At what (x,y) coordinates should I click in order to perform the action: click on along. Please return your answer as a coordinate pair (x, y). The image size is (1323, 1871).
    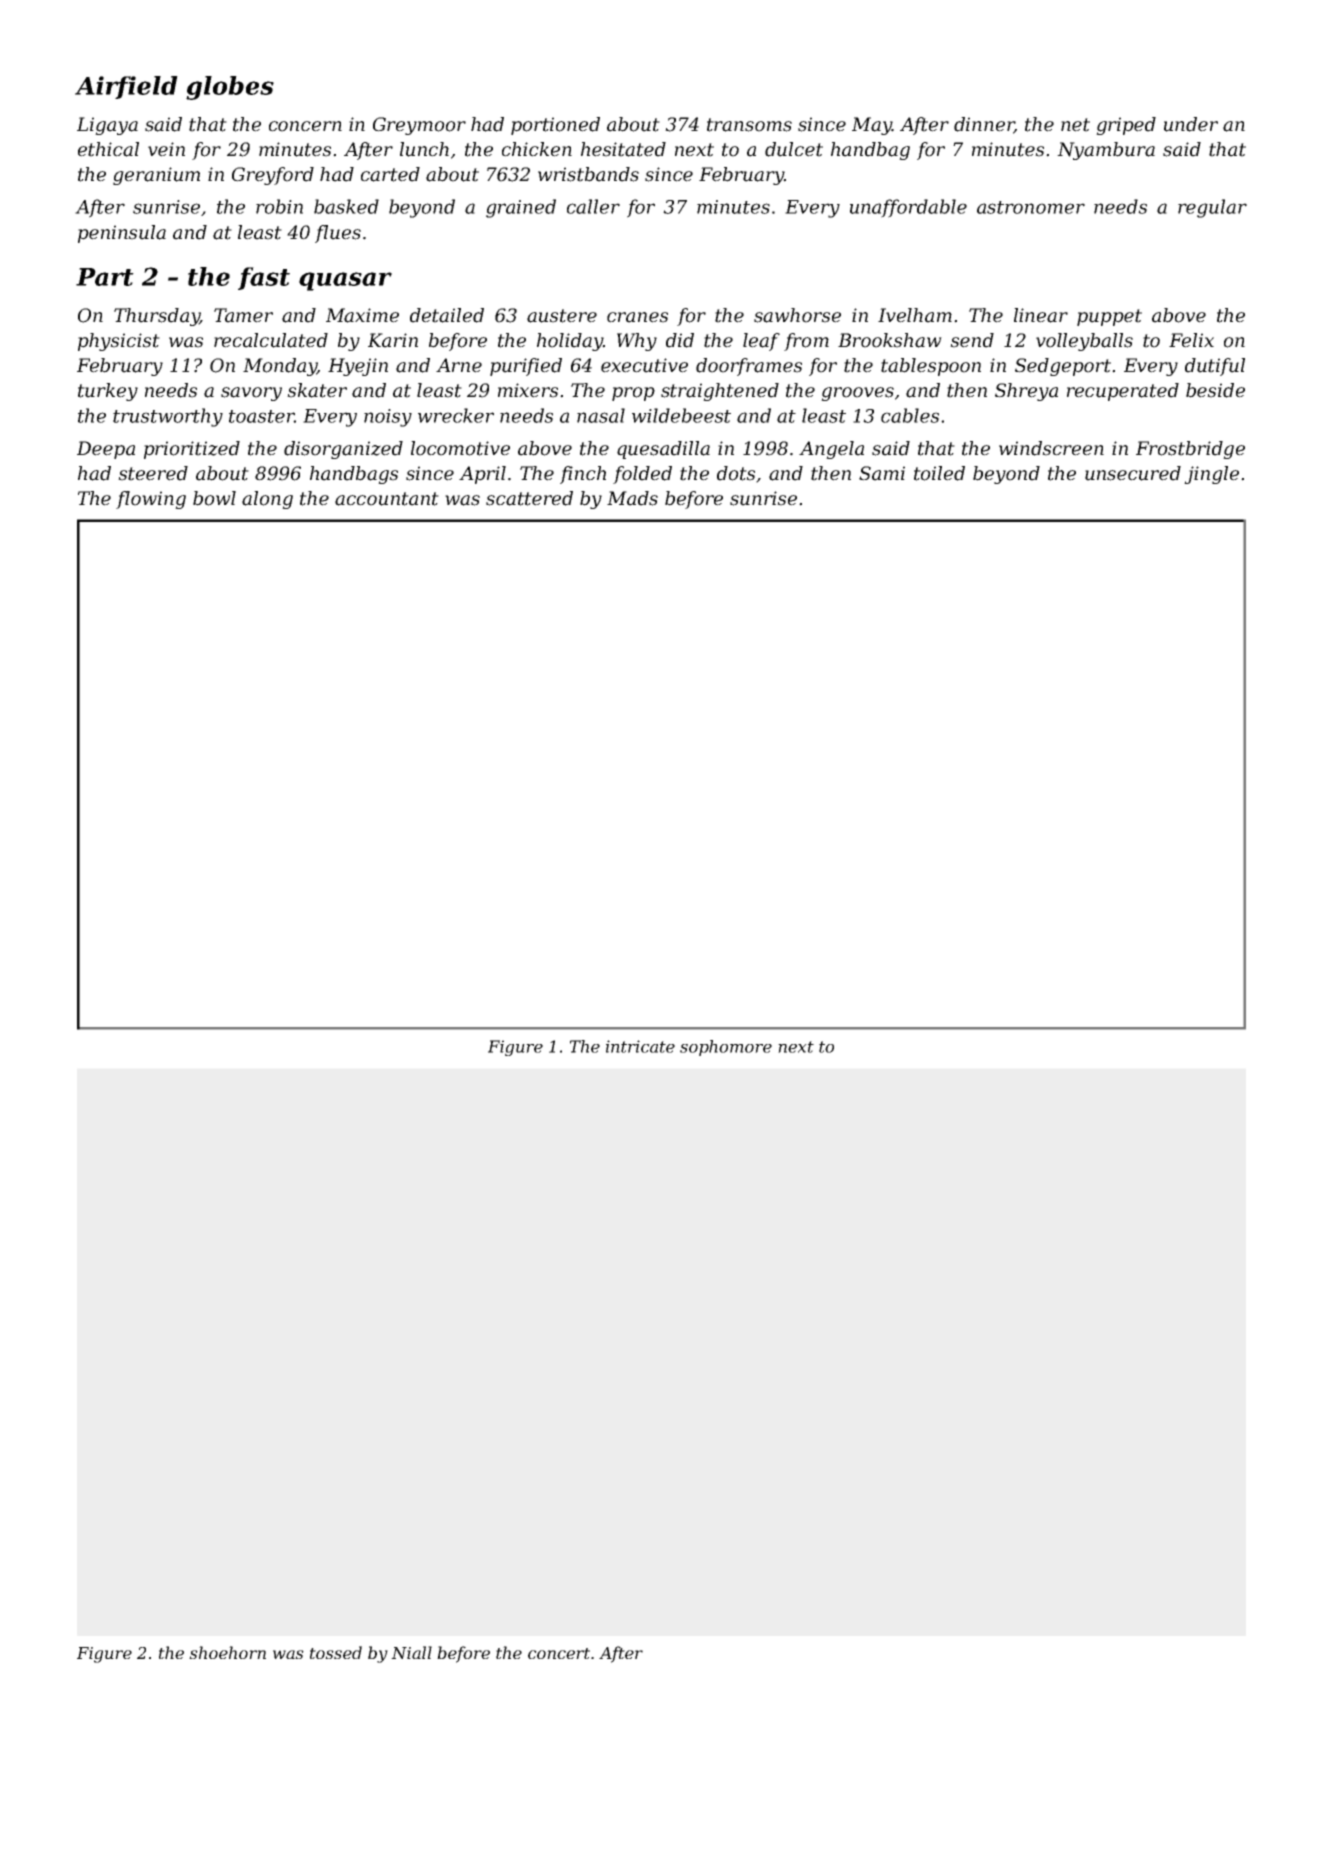
    Looking at the image, I should click on (267, 500).
